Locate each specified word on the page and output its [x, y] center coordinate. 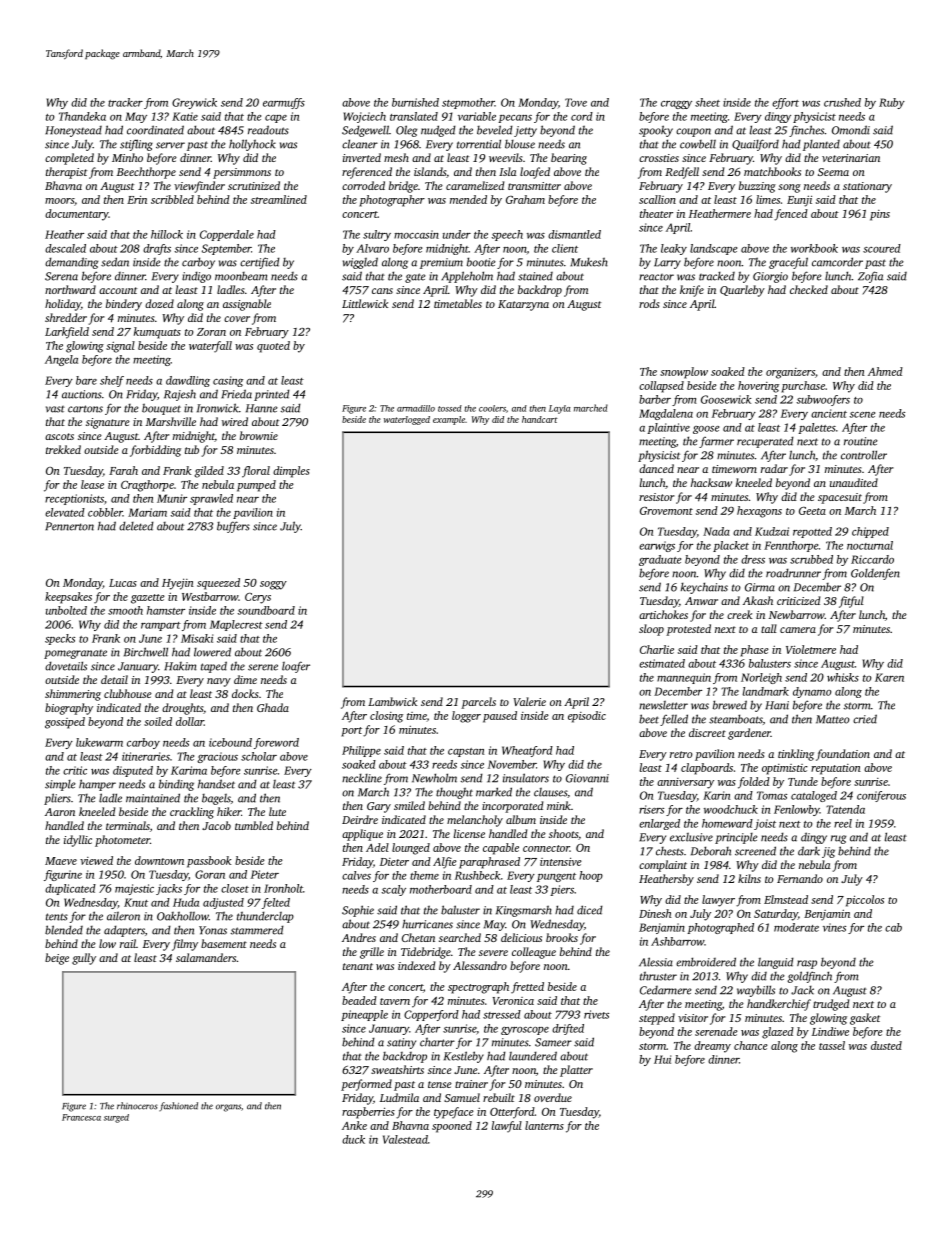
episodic [587, 717]
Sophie [358, 911]
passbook [209, 862]
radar [774, 468]
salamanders [206, 957]
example [449, 420]
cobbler [105, 512]
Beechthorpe [146, 173]
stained [535, 276]
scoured [882, 248]
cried [865, 719]
